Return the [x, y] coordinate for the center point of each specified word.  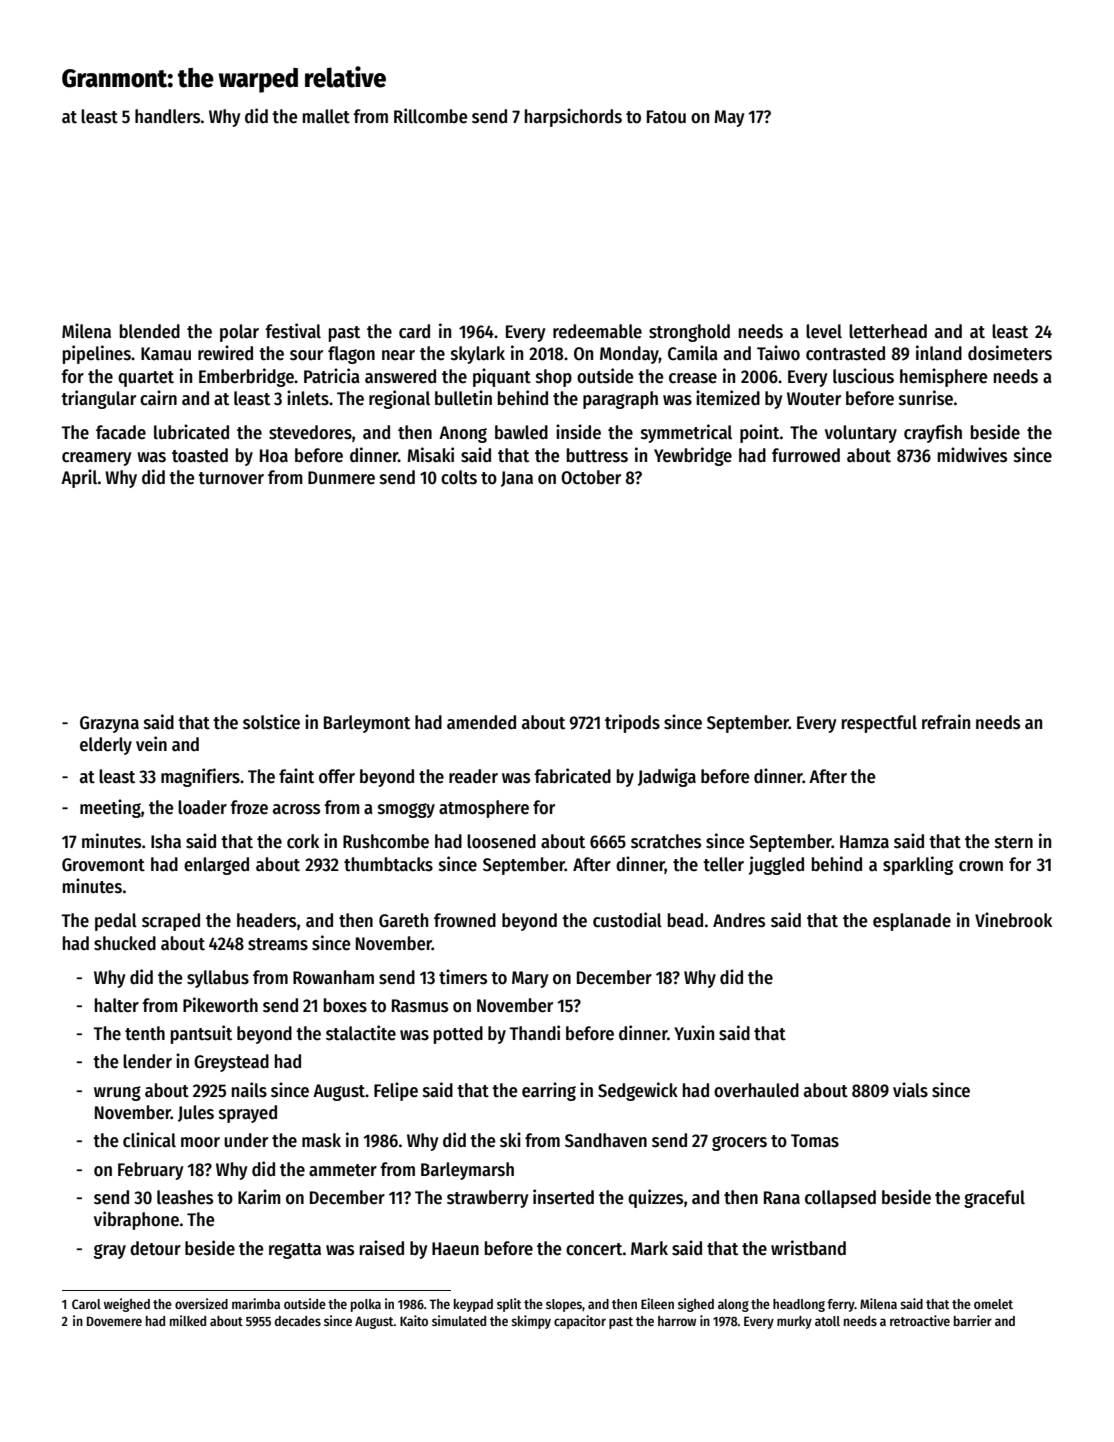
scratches [666, 841]
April [79, 478]
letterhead [888, 331]
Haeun [455, 1249]
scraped [171, 922]
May [729, 118]
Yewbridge [693, 456]
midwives [972, 455]
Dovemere [114, 1321]
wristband [808, 1248]
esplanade [912, 922]
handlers [167, 116]
